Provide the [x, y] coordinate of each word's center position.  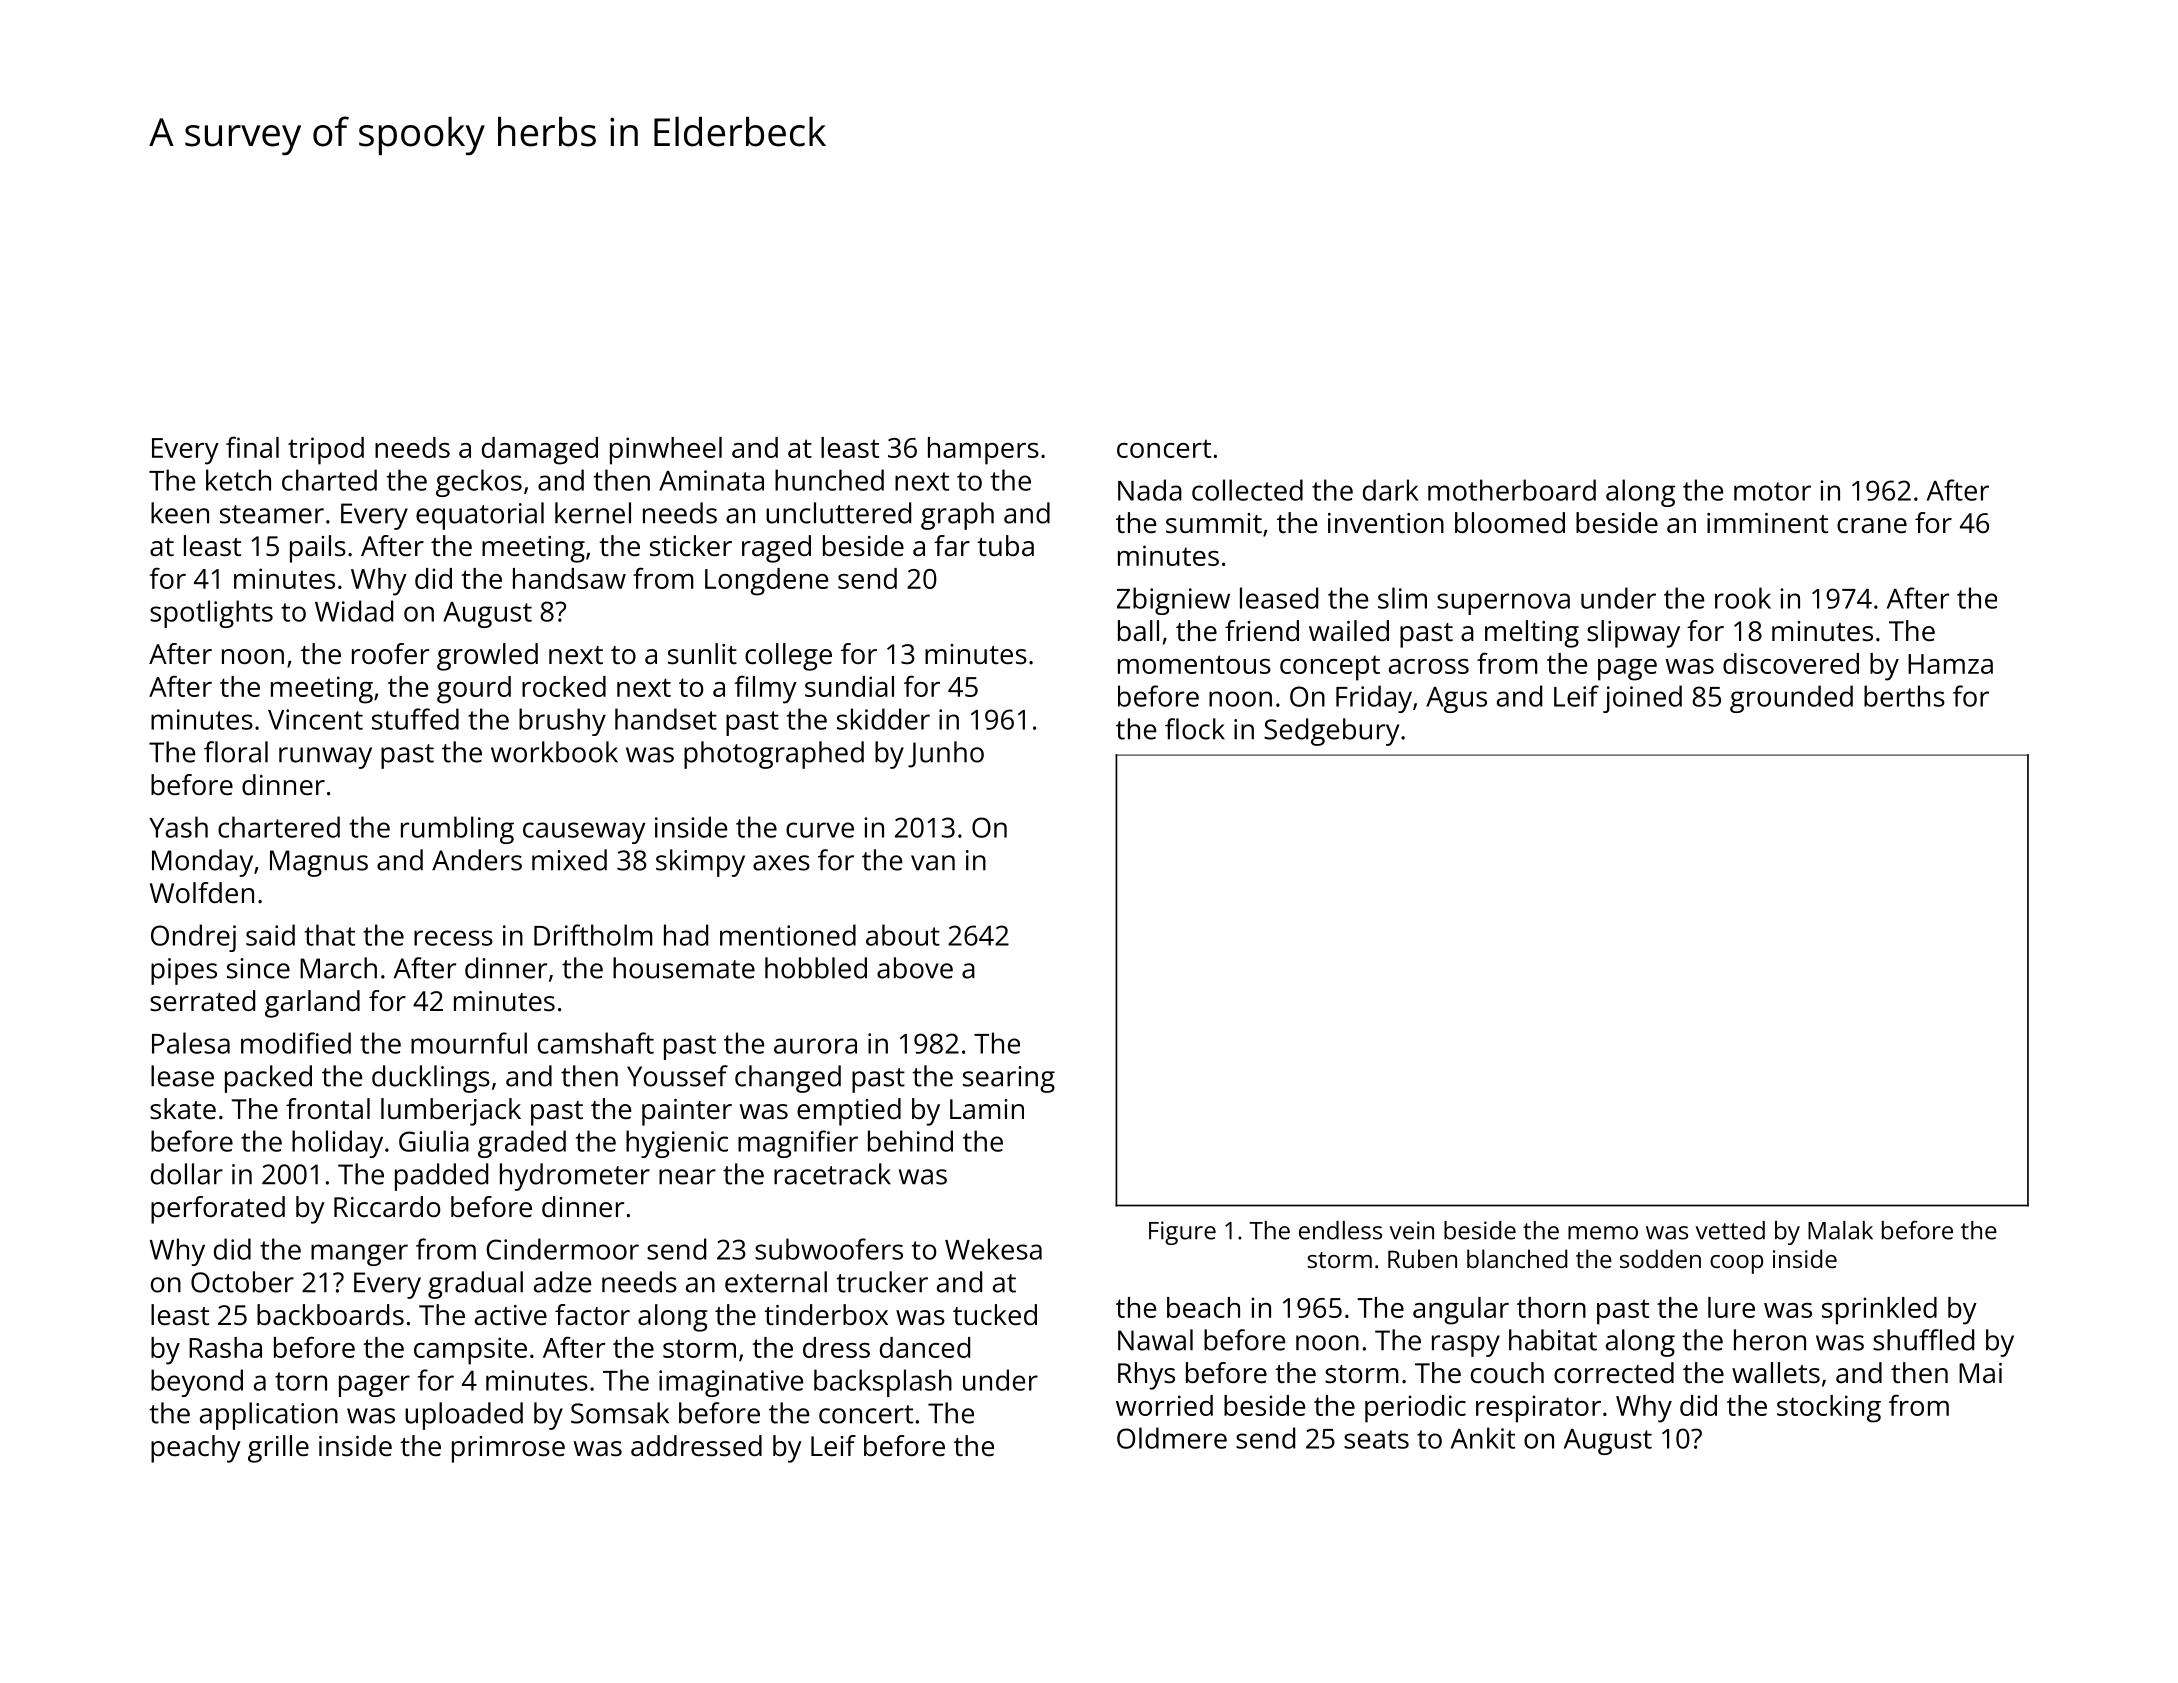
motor [1772, 491]
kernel [593, 513]
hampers [983, 451]
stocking [1829, 1409]
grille [278, 1449]
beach [1203, 1307]
